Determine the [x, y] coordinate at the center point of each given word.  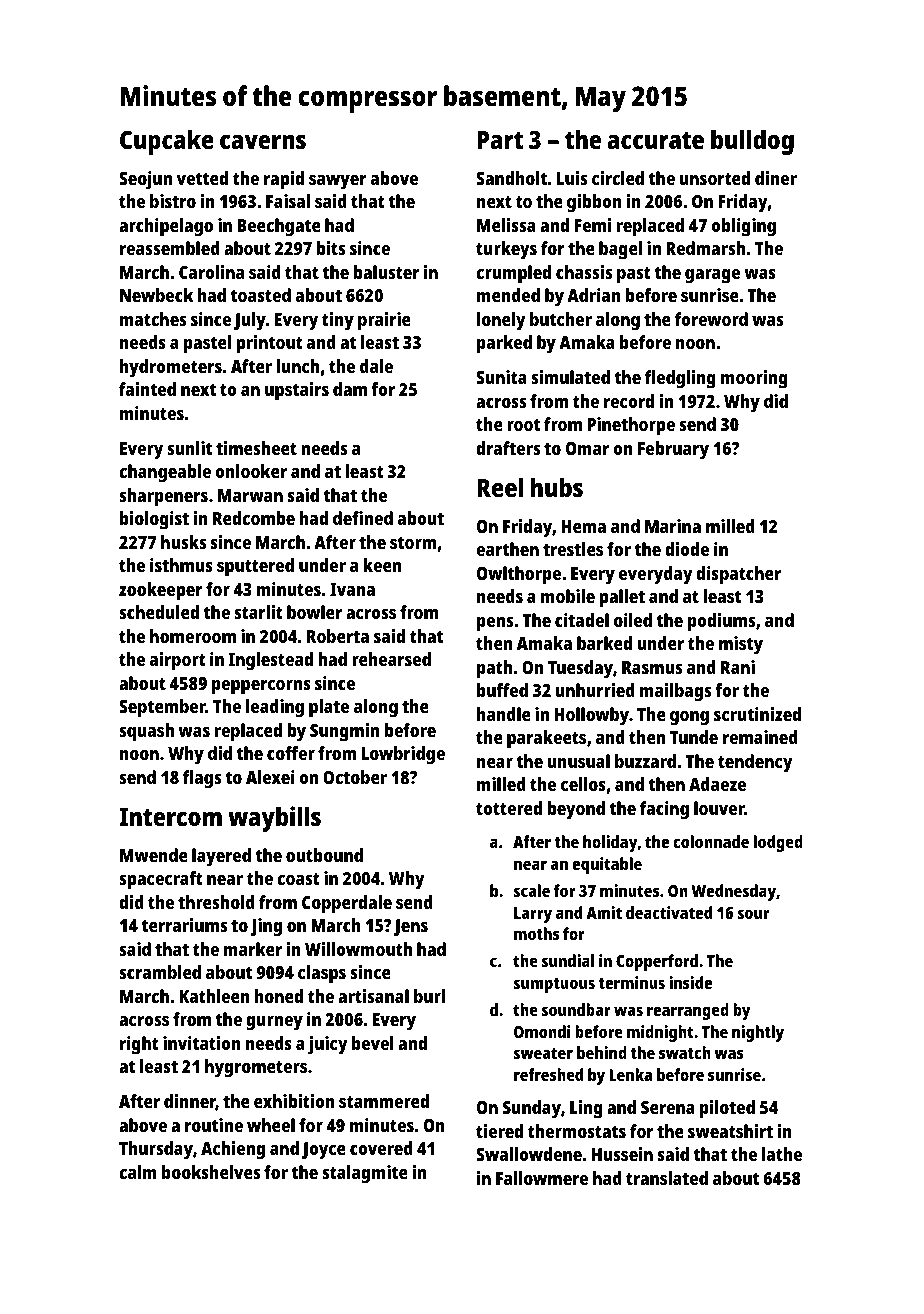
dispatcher [738, 575]
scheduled [159, 612]
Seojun [145, 180]
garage [712, 276]
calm [138, 1172]
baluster [386, 272]
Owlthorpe [519, 575]
